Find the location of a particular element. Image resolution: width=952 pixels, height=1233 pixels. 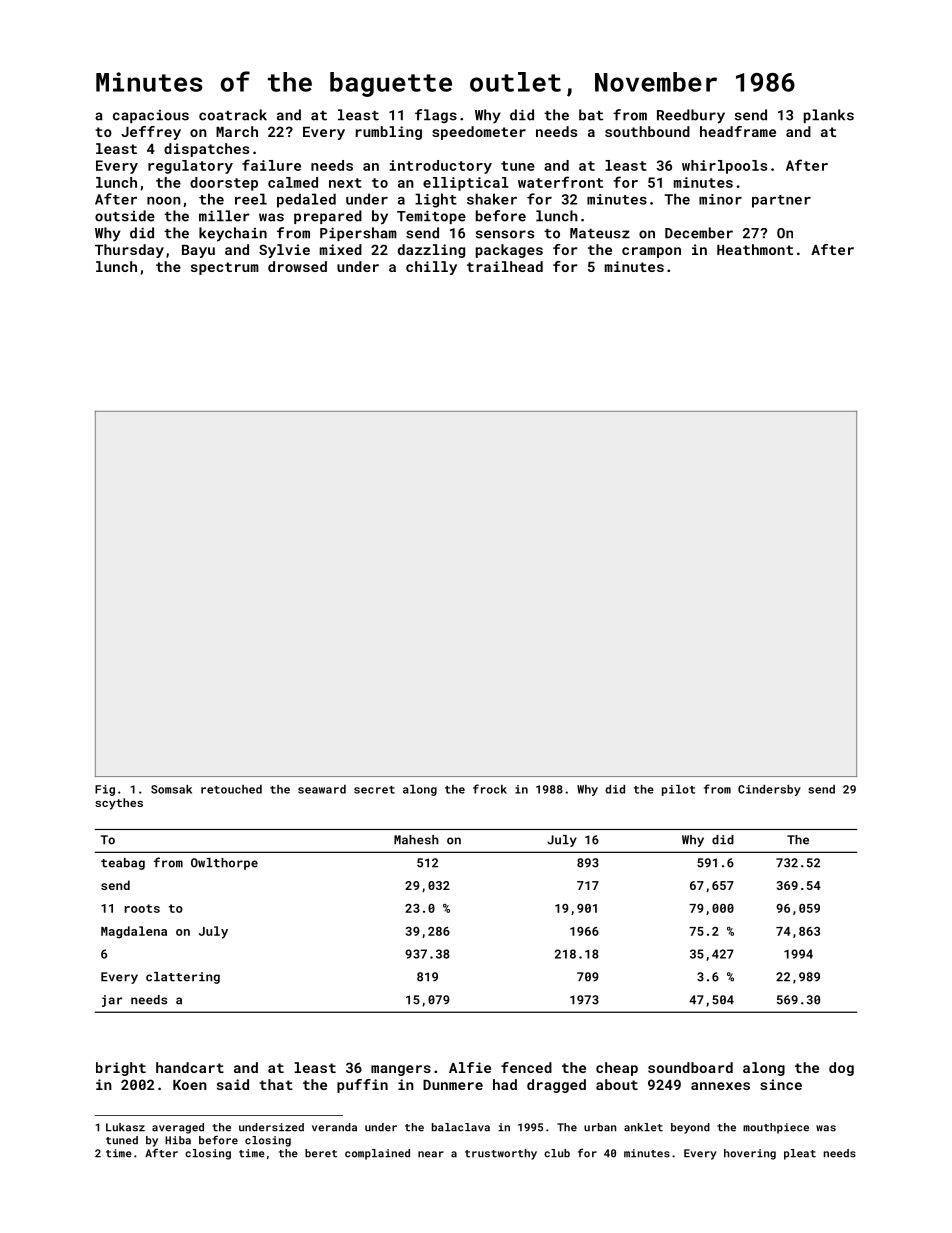

spectrum is located at coordinates (225, 268).
